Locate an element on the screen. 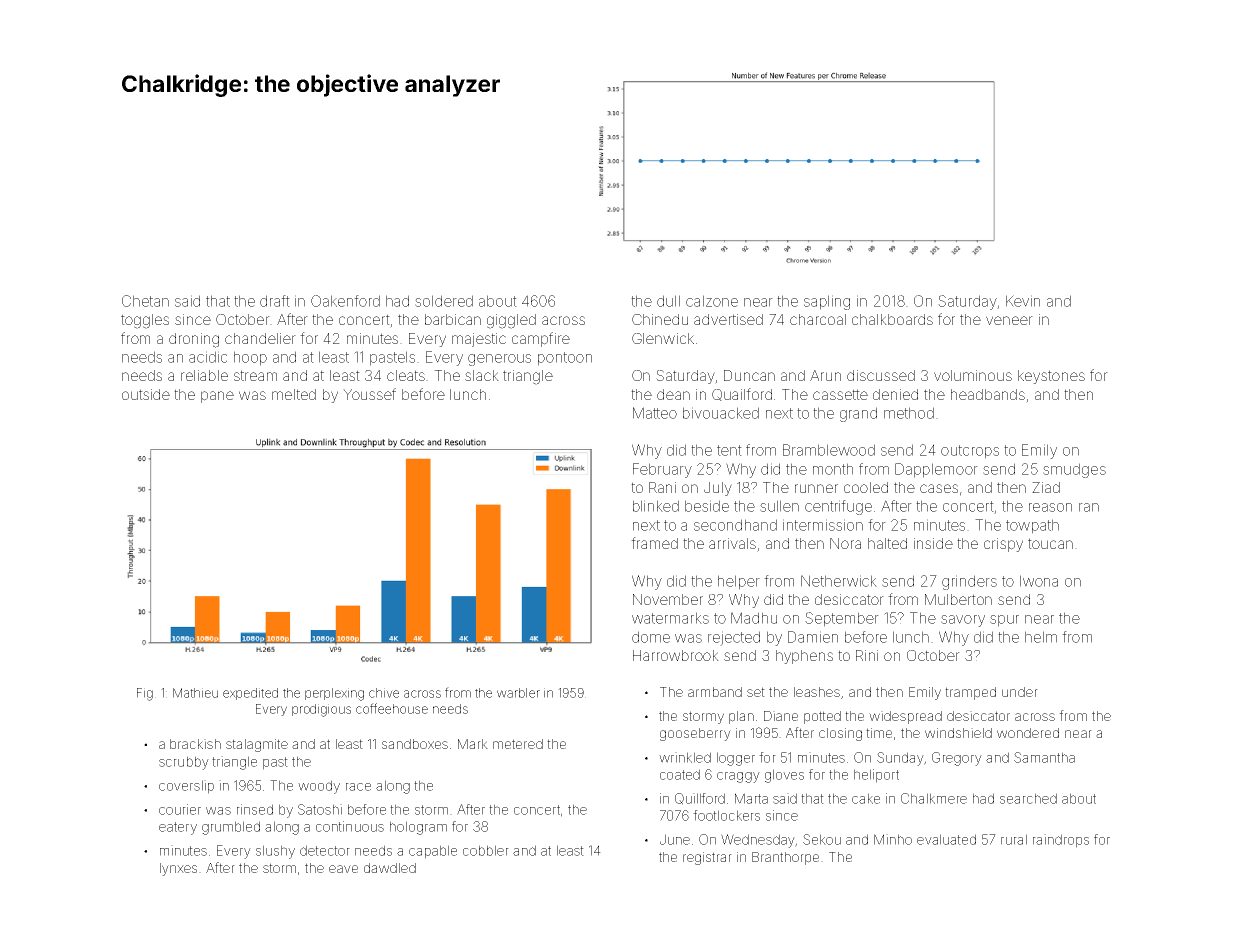 Image resolution: width=1233 pixels, height=952 pixels. framed is located at coordinates (654, 543).
